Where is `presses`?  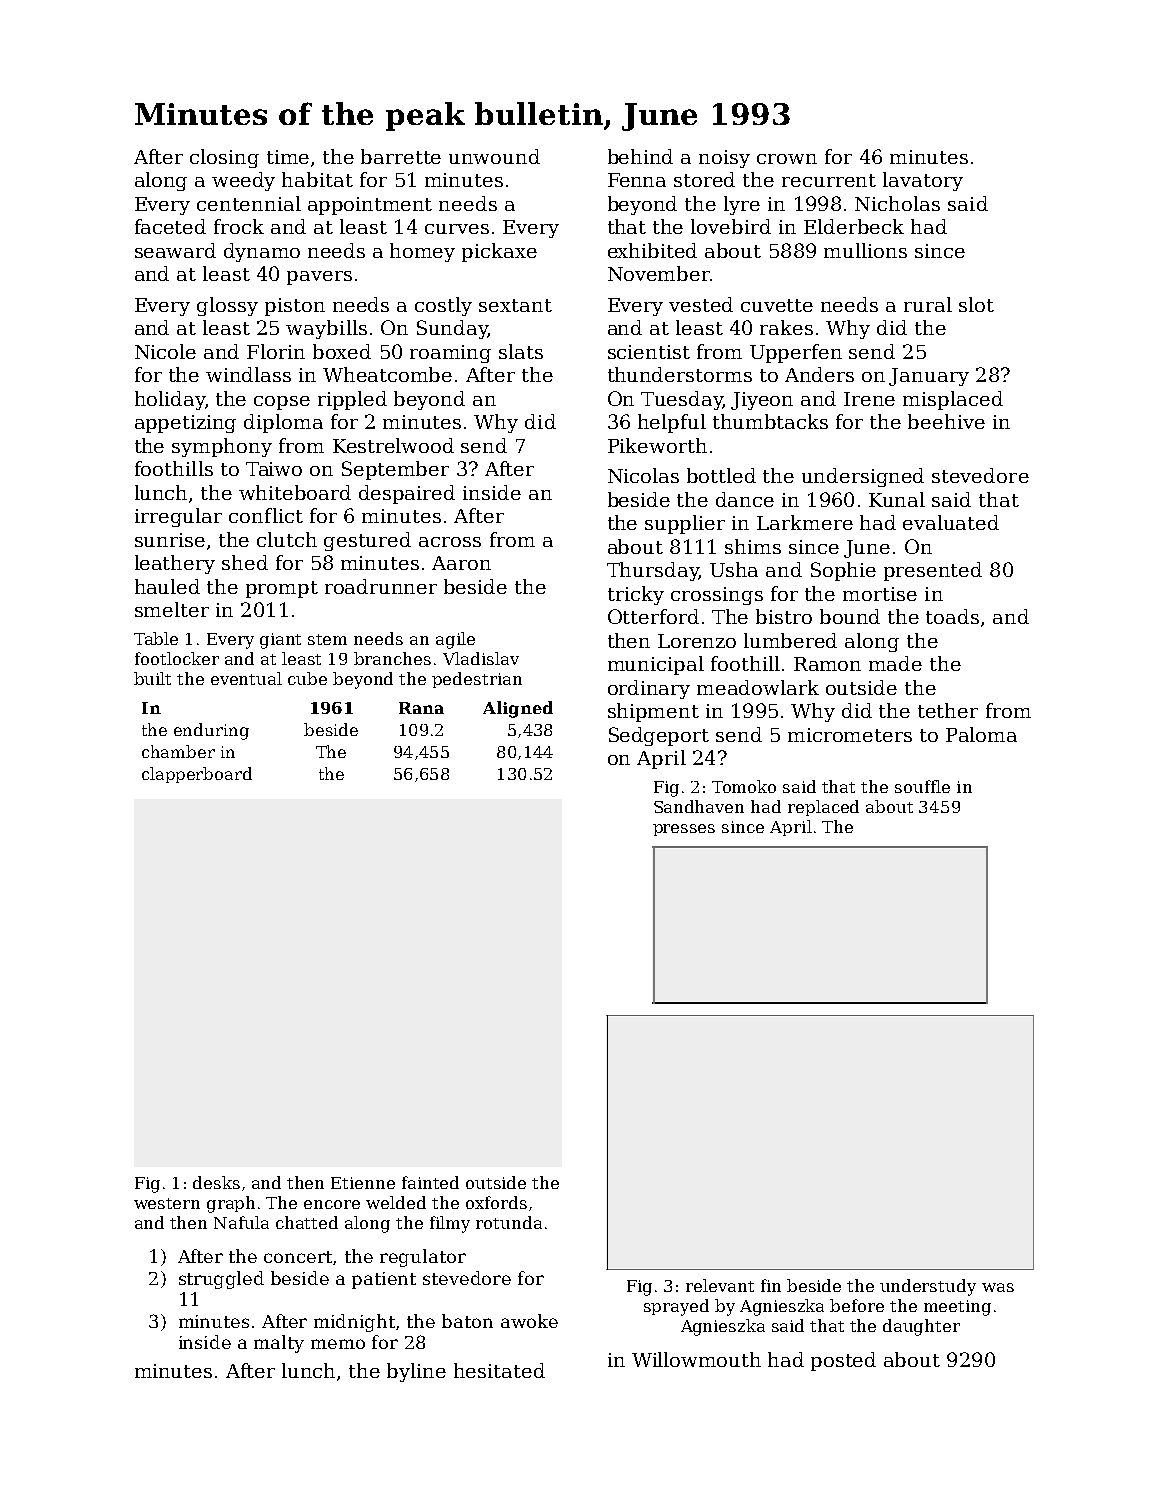 presses is located at coordinates (684, 830).
